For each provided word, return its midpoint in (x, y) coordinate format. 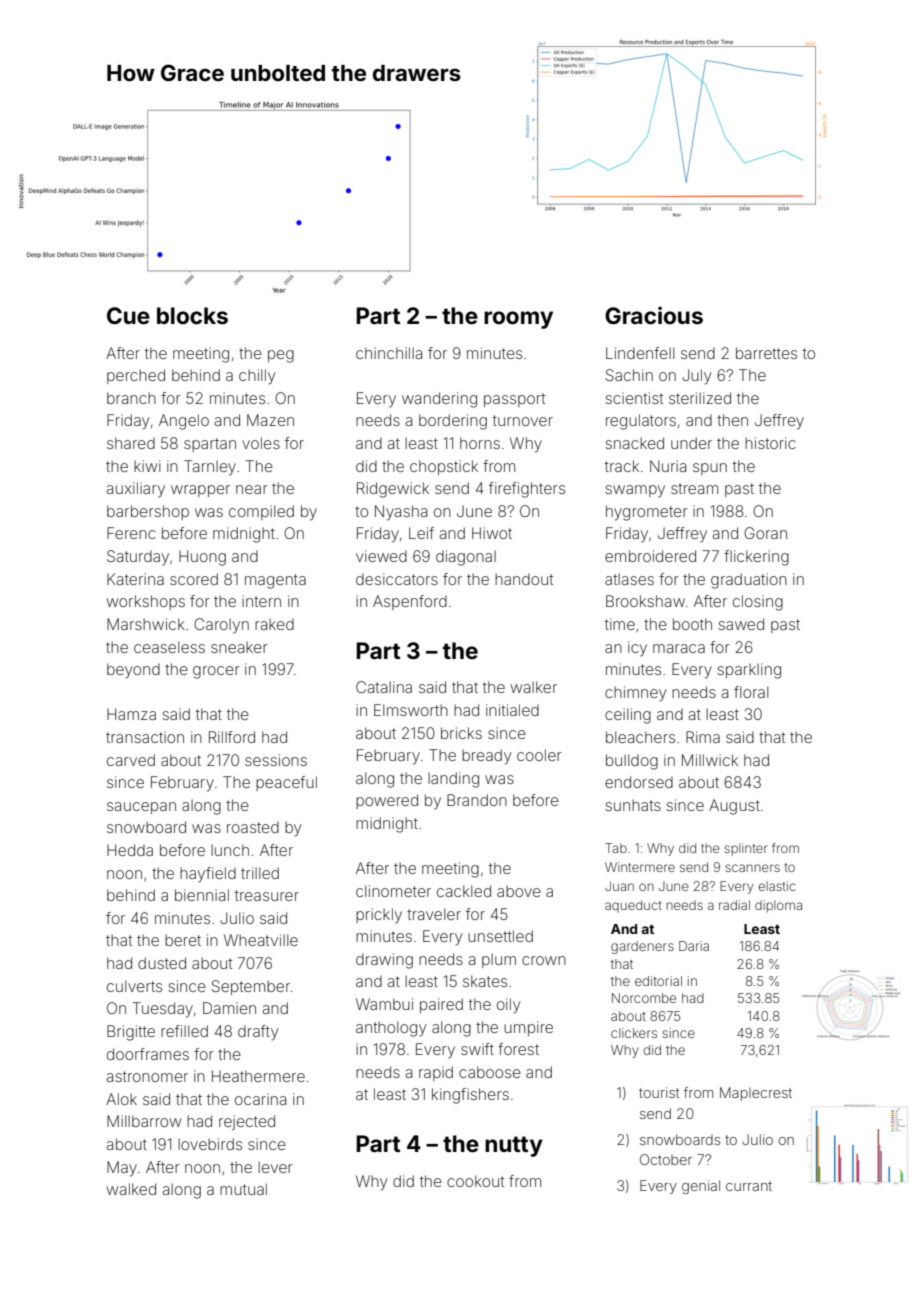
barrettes (766, 353)
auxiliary (135, 489)
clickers (634, 1033)
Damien (229, 1008)
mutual (243, 1189)
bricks (461, 733)
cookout (475, 1181)
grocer (216, 672)
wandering (439, 400)
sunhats (633, 805)
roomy (518, 320)
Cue (128, 316)
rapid (436, 1073)
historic (770, 443)
